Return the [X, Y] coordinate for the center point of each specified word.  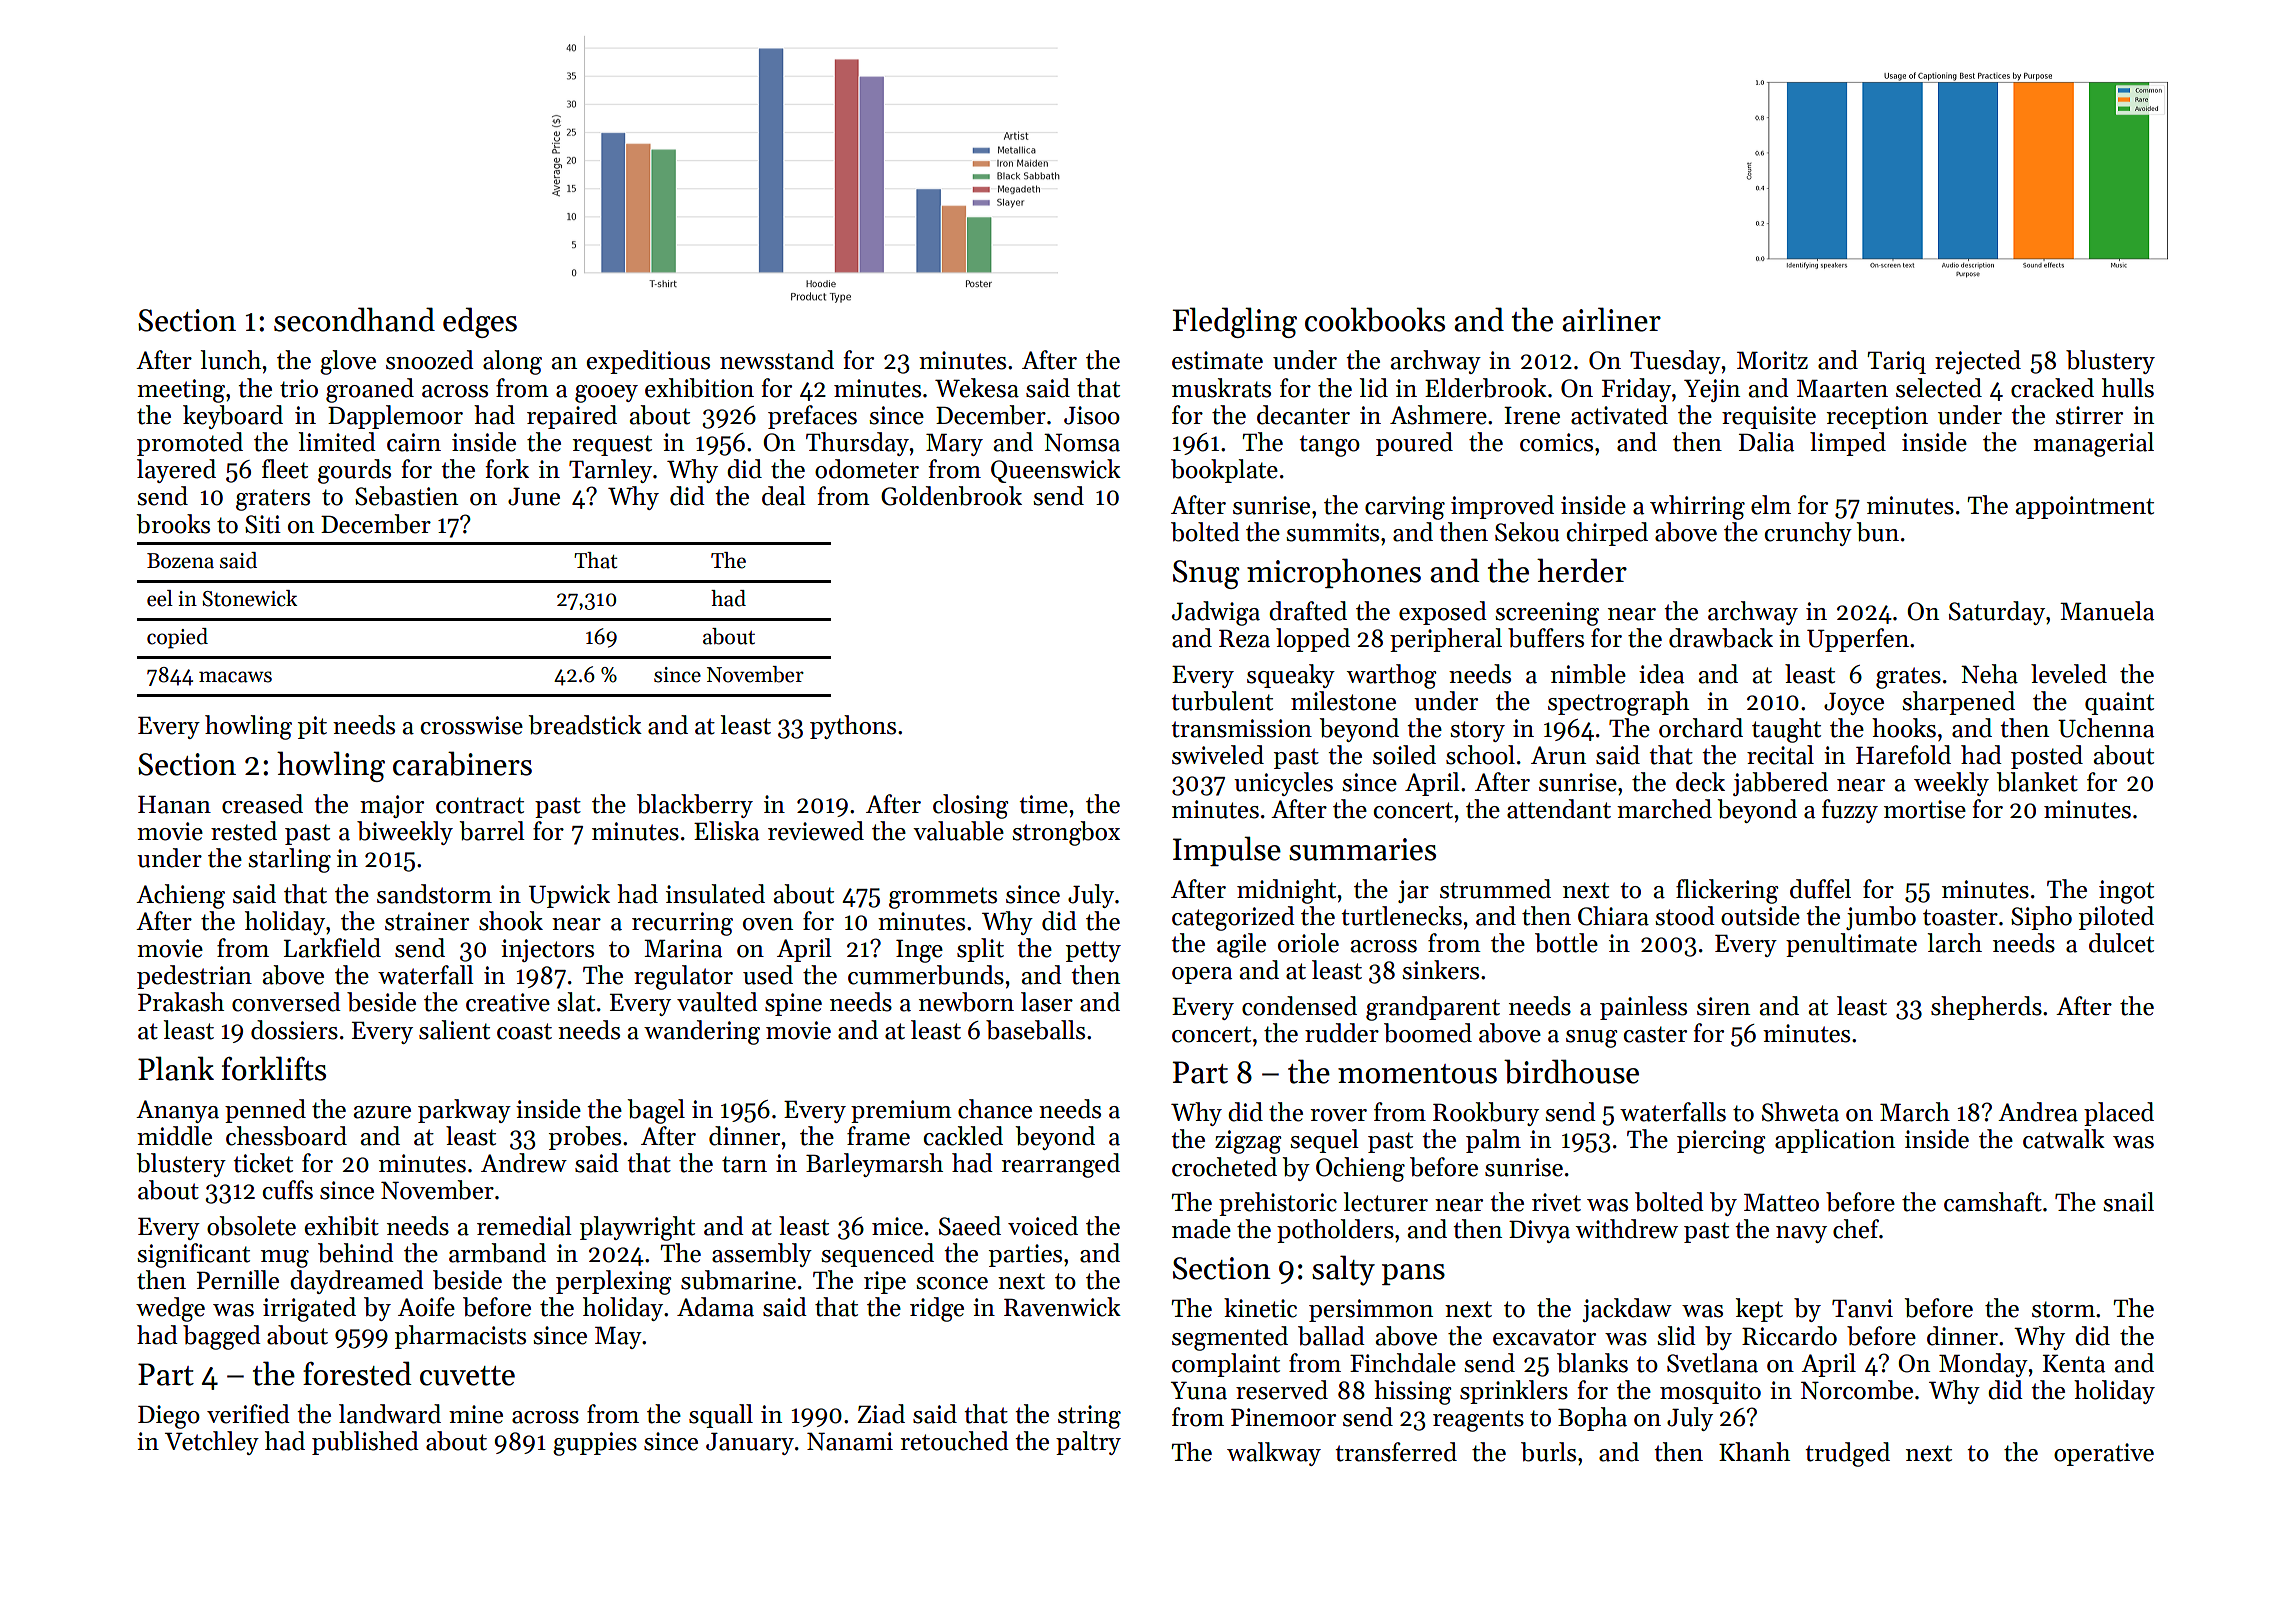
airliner [1611, 319]
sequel [1324, 1141]
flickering [1727, 891]
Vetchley [212, 1443]
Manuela [2107, 611]
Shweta [1800, 1112]
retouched [955, 1441]
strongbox [1066, 833]
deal [784, 496]
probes [585, 1138]
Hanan [174, 804]
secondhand [354, 319]
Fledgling [1234, 322]
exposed [1443, 613]
